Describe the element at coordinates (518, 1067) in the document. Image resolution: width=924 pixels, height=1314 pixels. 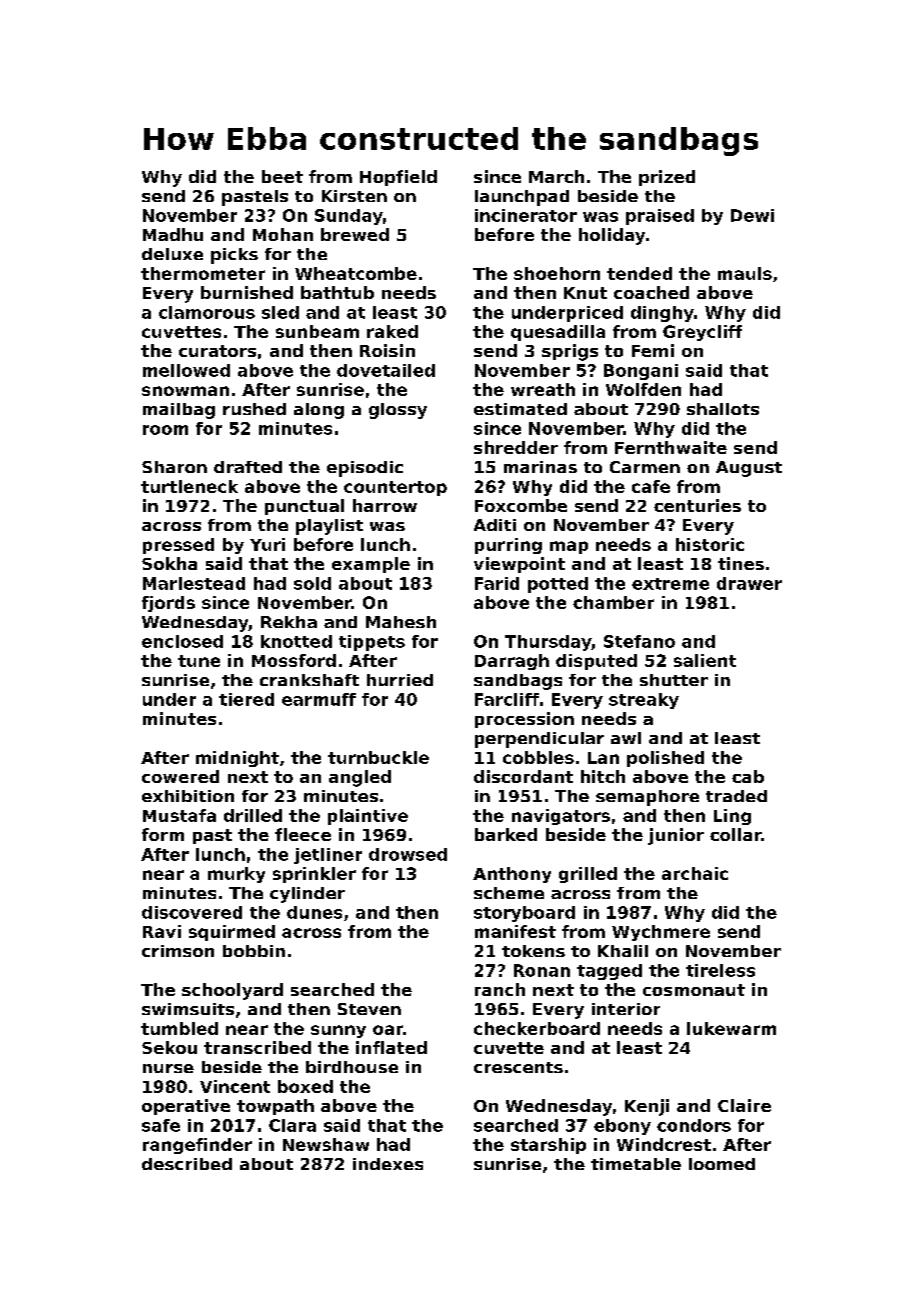
I see `crescents` at that location.
